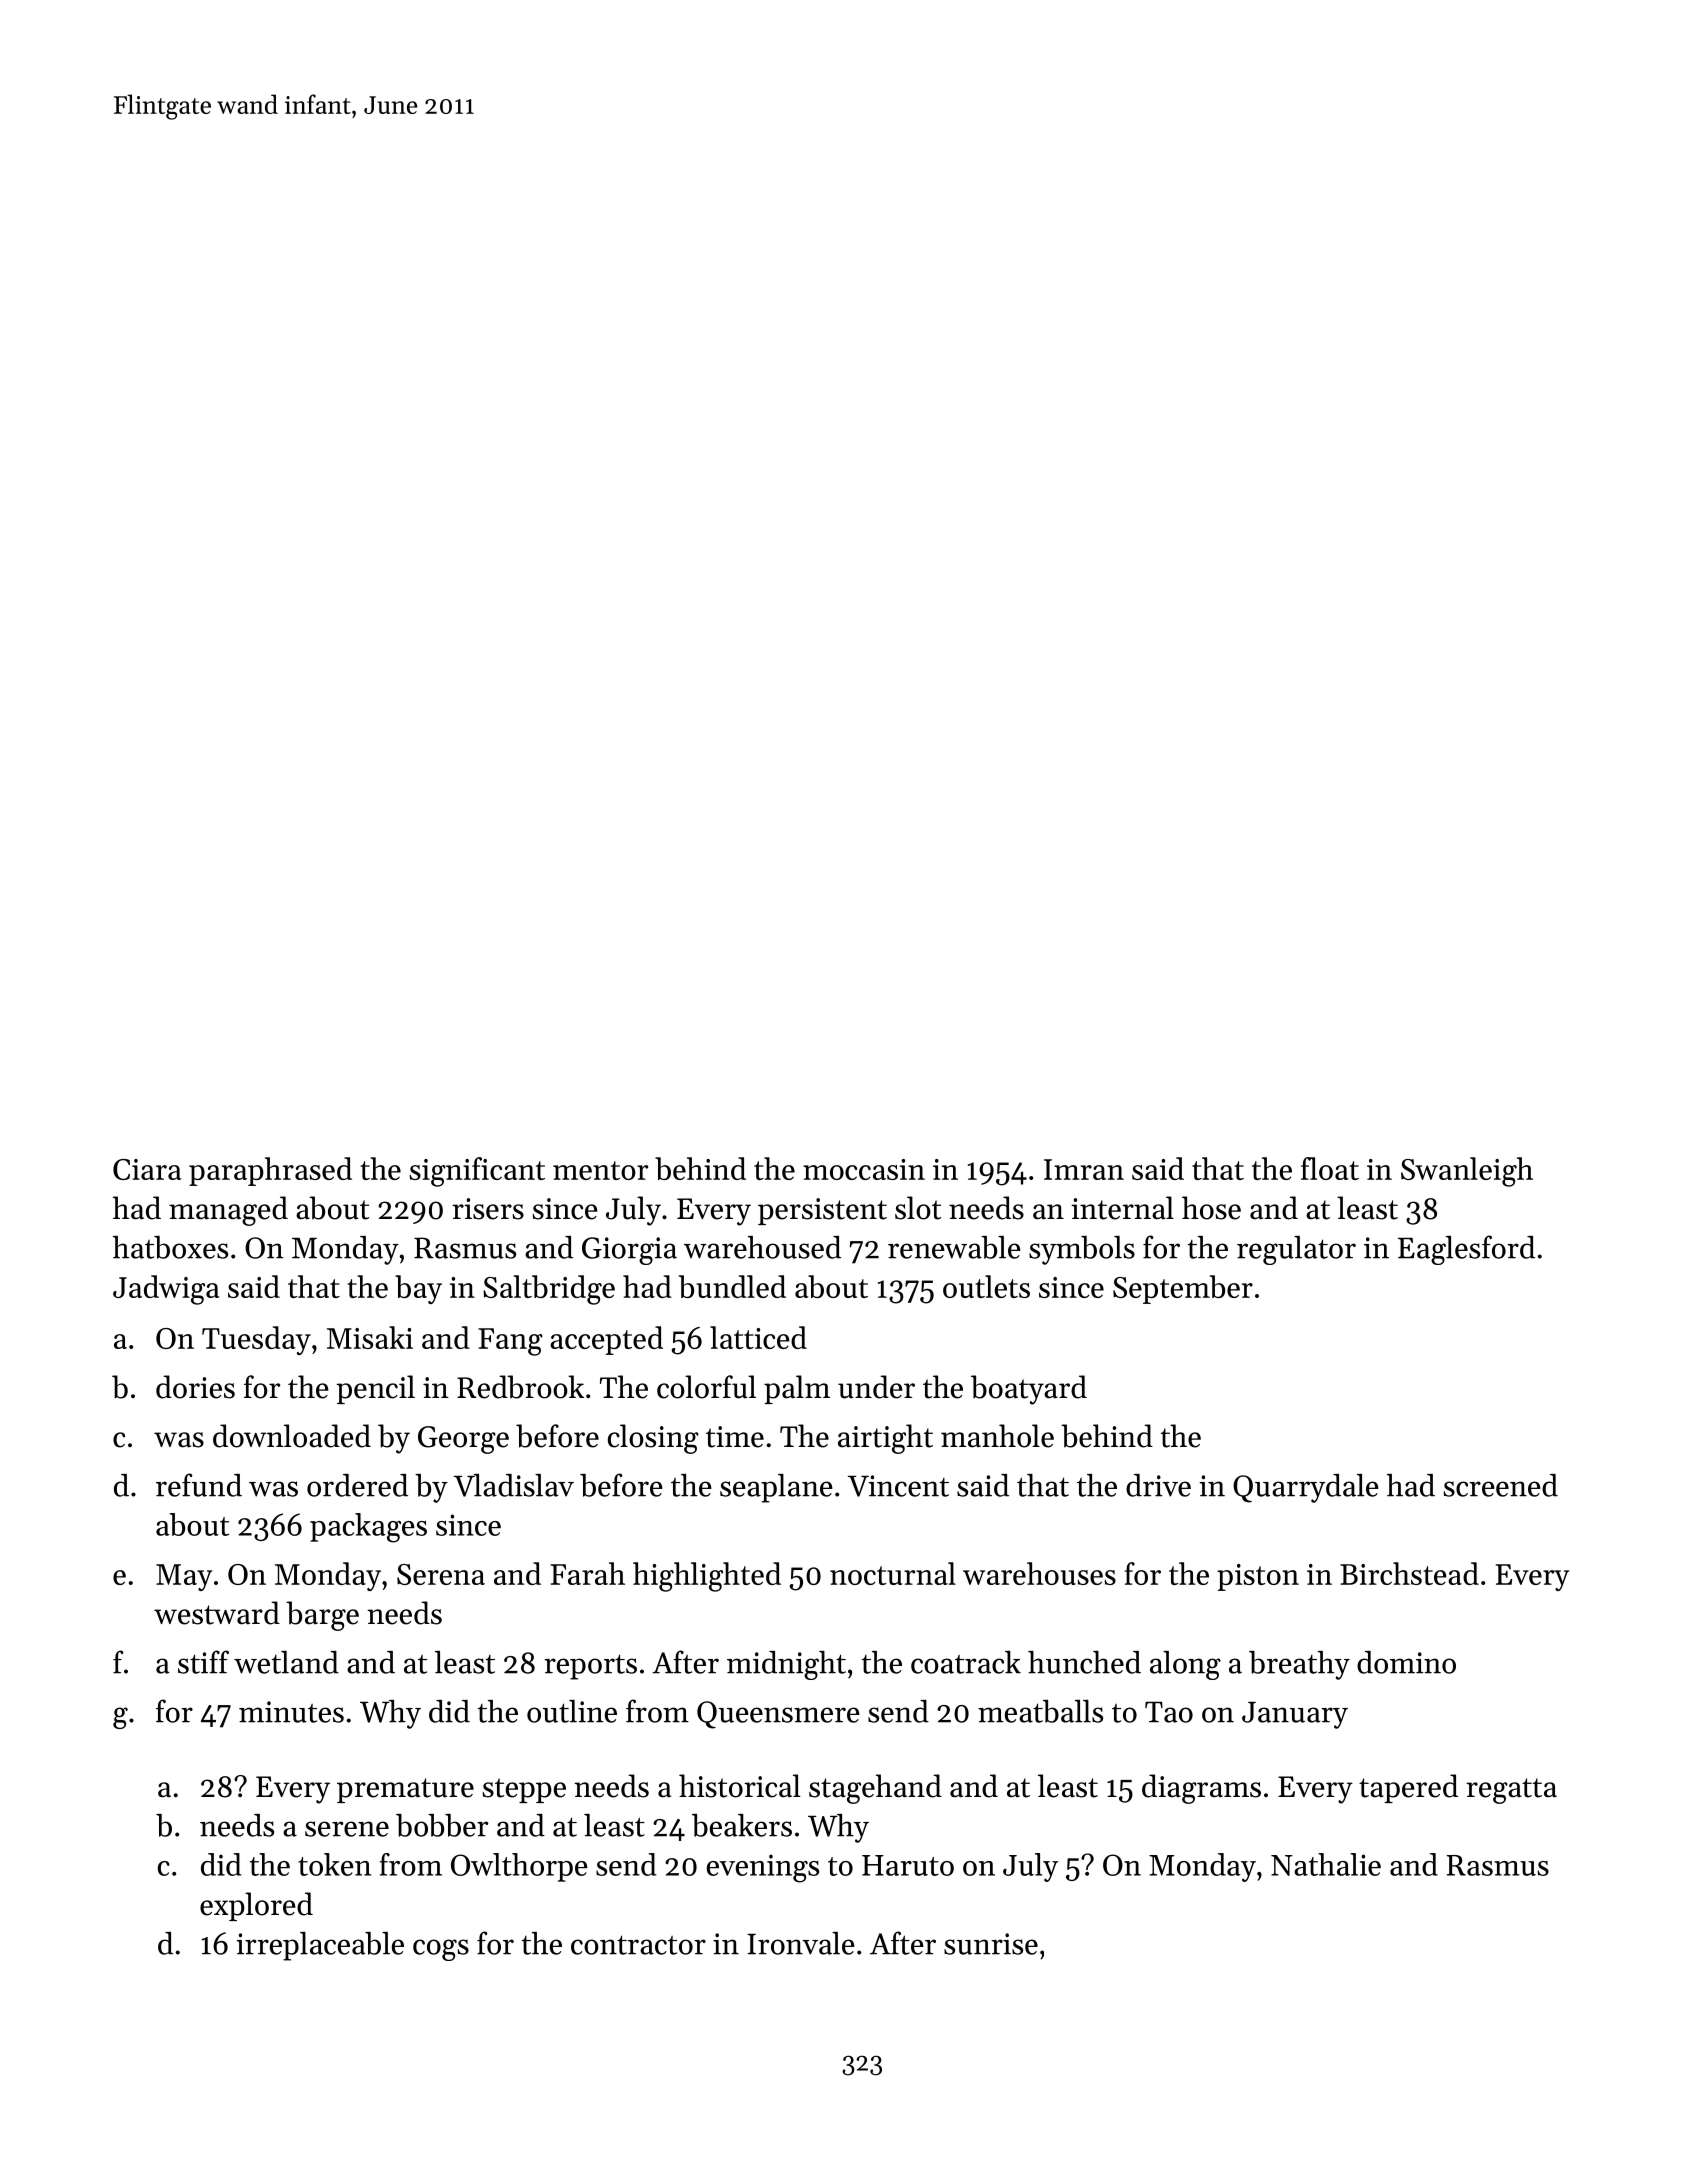 Image resolution: width=1683 pixels, height=2178 pixels. I want to click on outline, so click(572, 1711).
